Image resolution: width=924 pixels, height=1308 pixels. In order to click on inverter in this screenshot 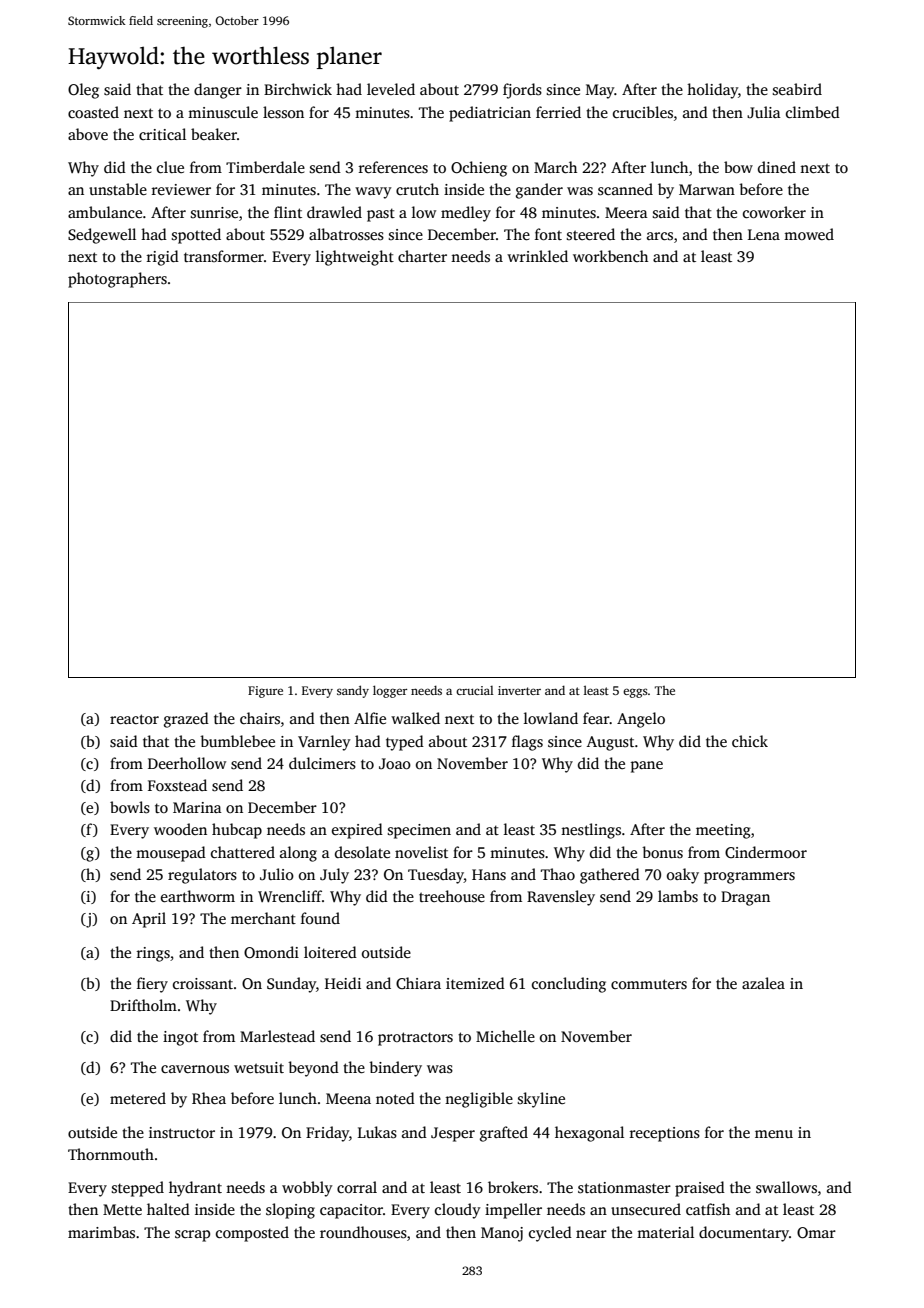, I will do `click(519, 690)`.
